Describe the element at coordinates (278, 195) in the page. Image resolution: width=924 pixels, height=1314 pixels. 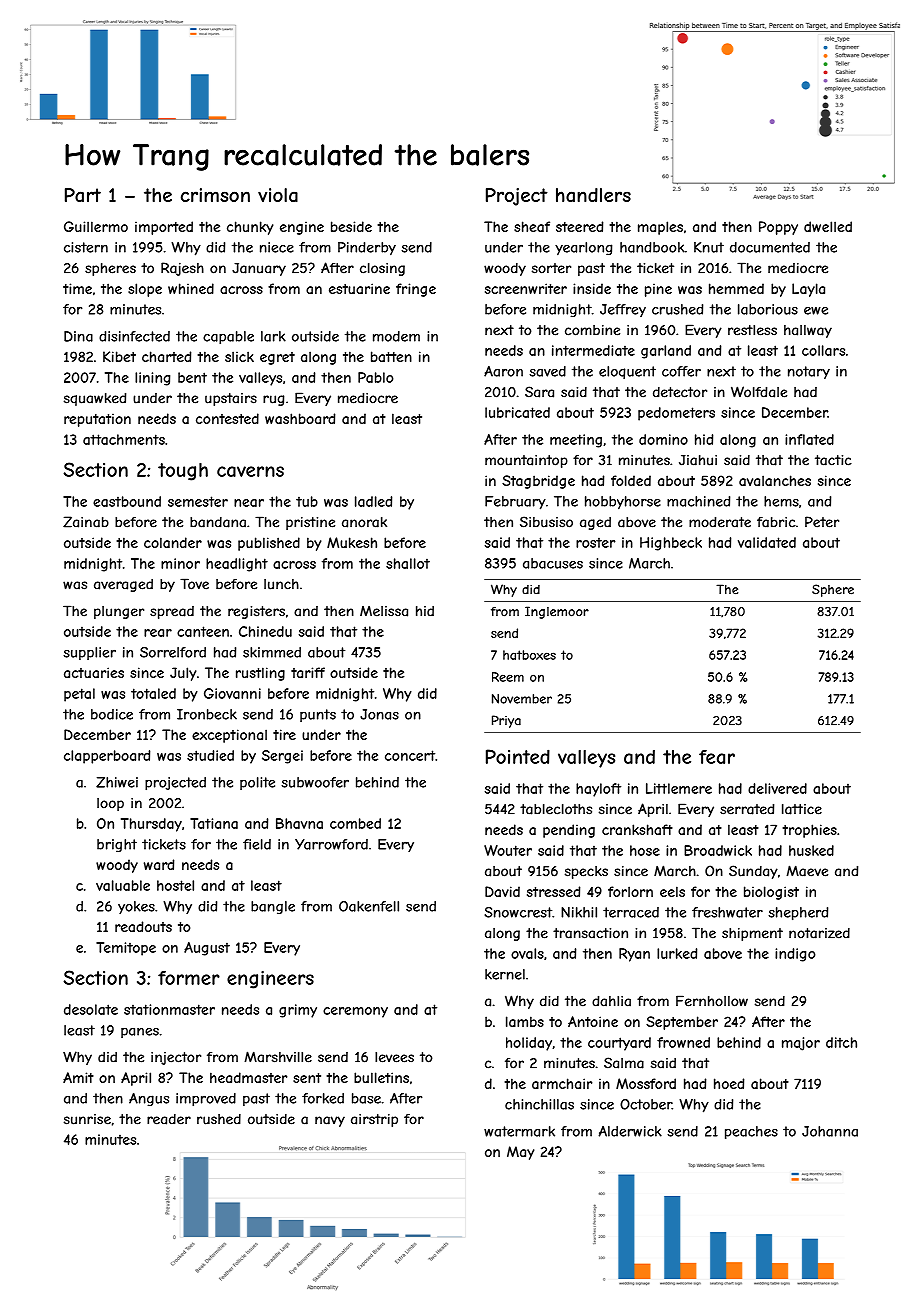
I see `viola` at that location.
